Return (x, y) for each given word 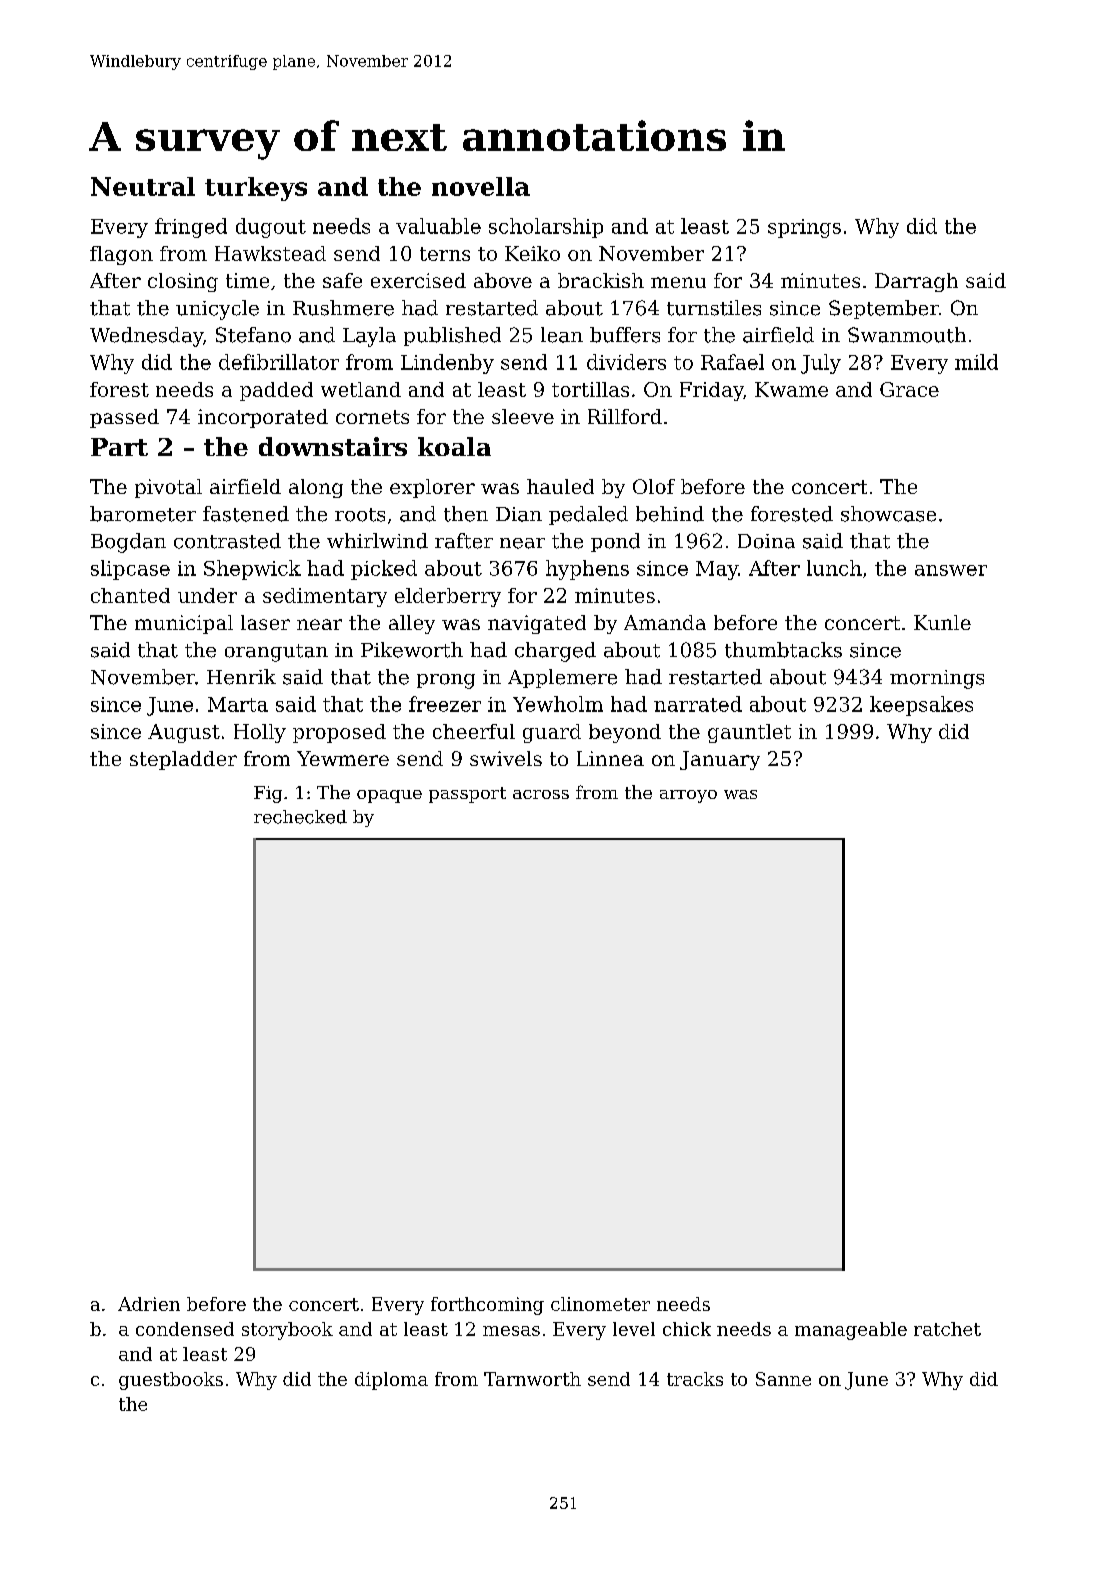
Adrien (149, 1304)
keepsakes (921, 706)
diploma (391, 1381)
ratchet (947, 1329)
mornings (937, 679)
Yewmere (343, 758)
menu (678, 282)
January (720, 760)
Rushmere (343, 308)
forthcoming (487, 1306)
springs (804, 228)
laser (265, 622)
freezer (445, 704)
